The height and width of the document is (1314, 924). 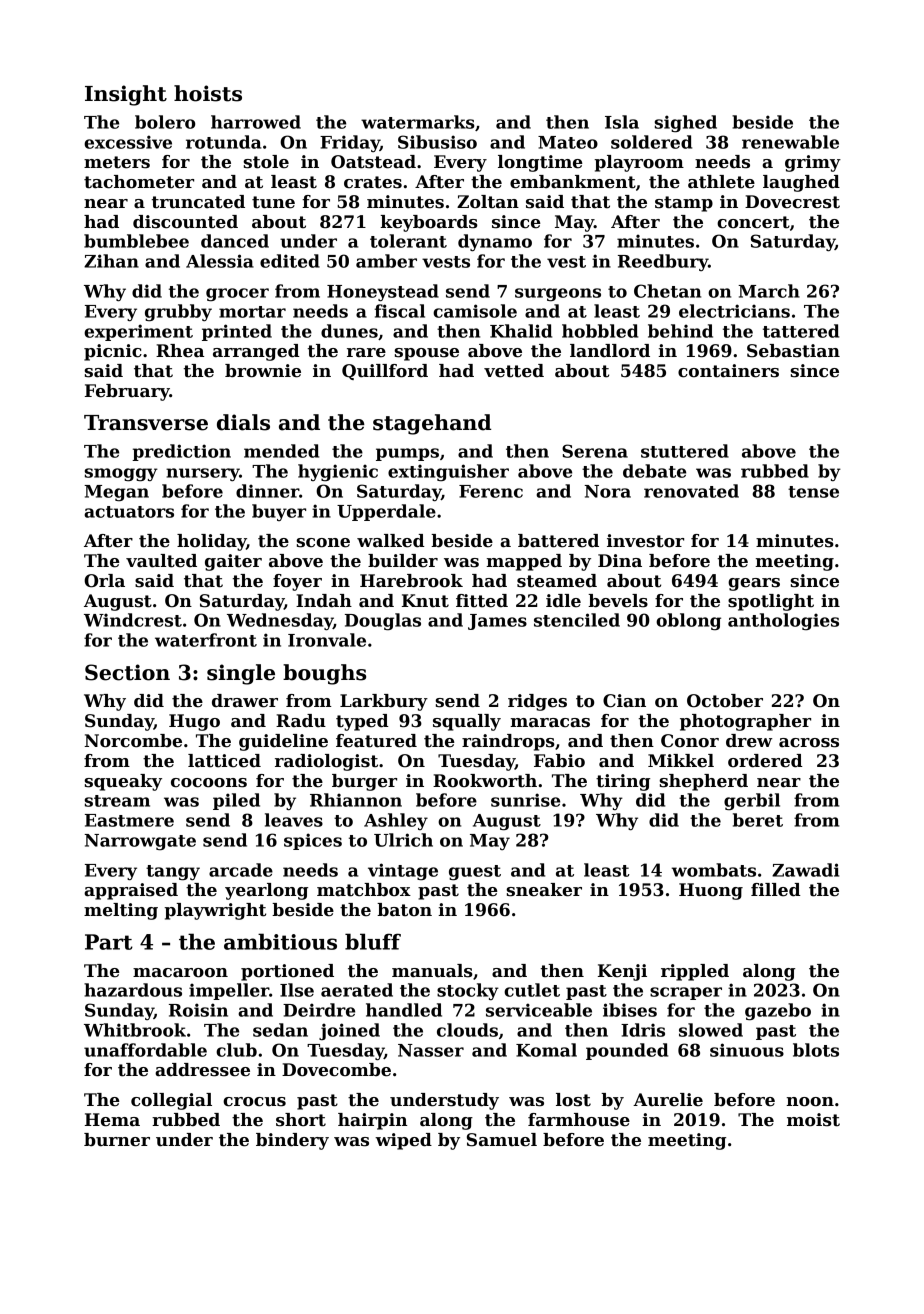 What do you see at coordinates (117, 1140) in the document?
I see `burner` at bounding box center [117, 1140].
